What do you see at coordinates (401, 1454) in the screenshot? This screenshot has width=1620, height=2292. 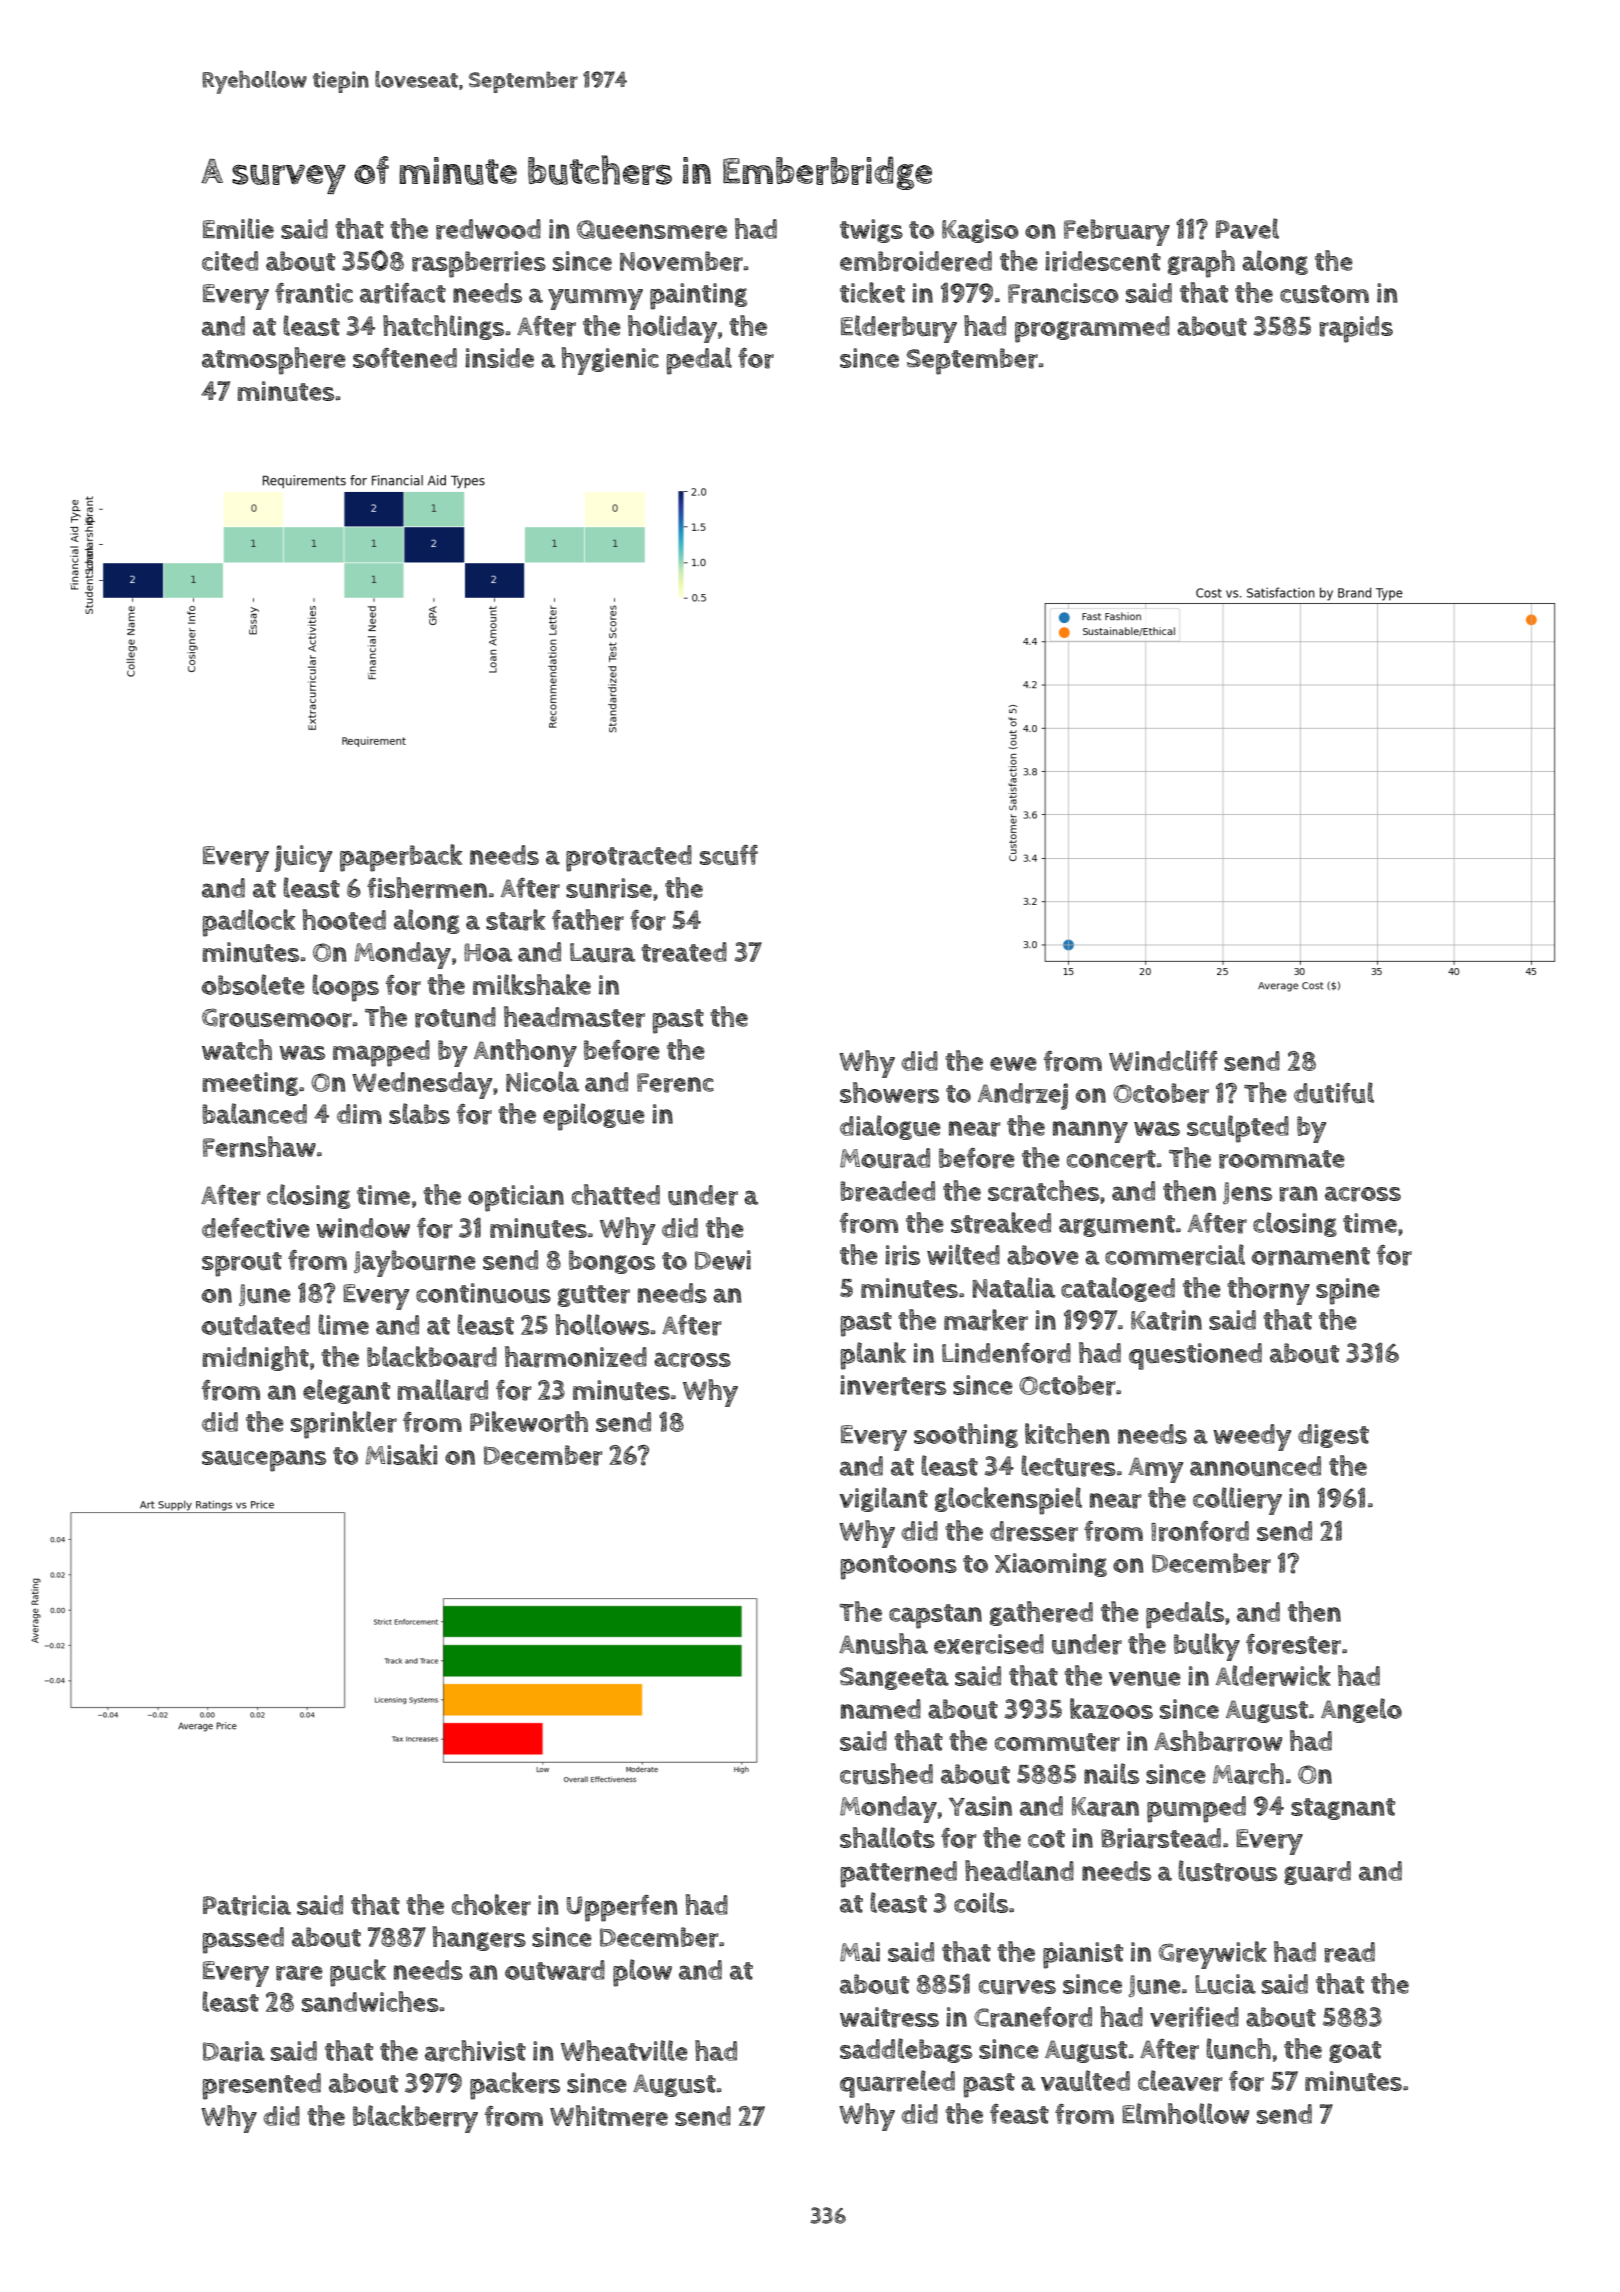 I see `Misaki` at bounding box center [401, 1454].
